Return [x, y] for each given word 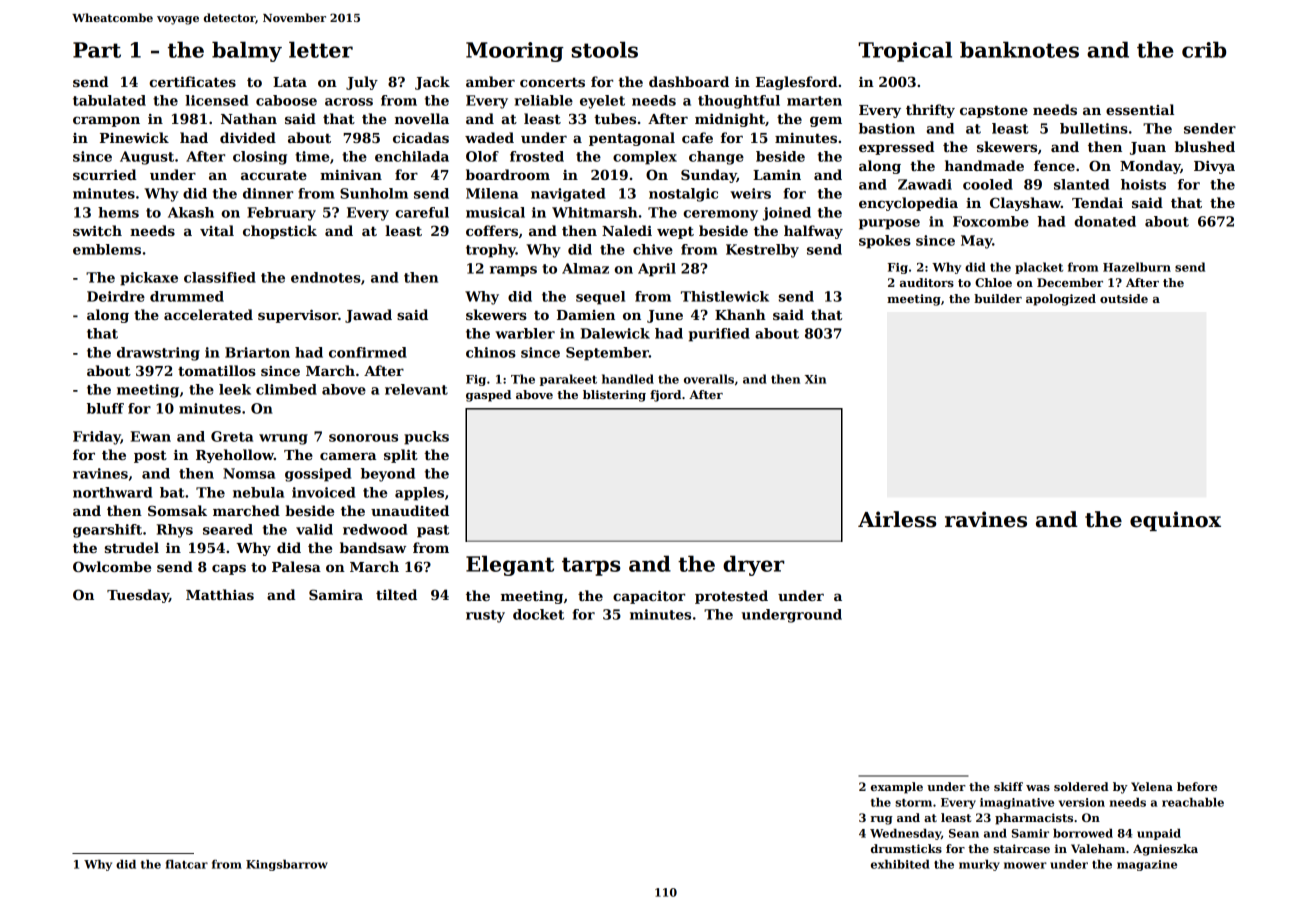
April [657, 270]
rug [881, 820]
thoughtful [739, 102]
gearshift [107, 531]
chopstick [280, 232]
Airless [897, 519]
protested [731, 597]
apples [419, 494]
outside [1124, 298]
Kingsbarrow [287, 865]
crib [1204, 49]
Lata [290, 82]
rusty [485, 616]
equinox [1175, 521]
